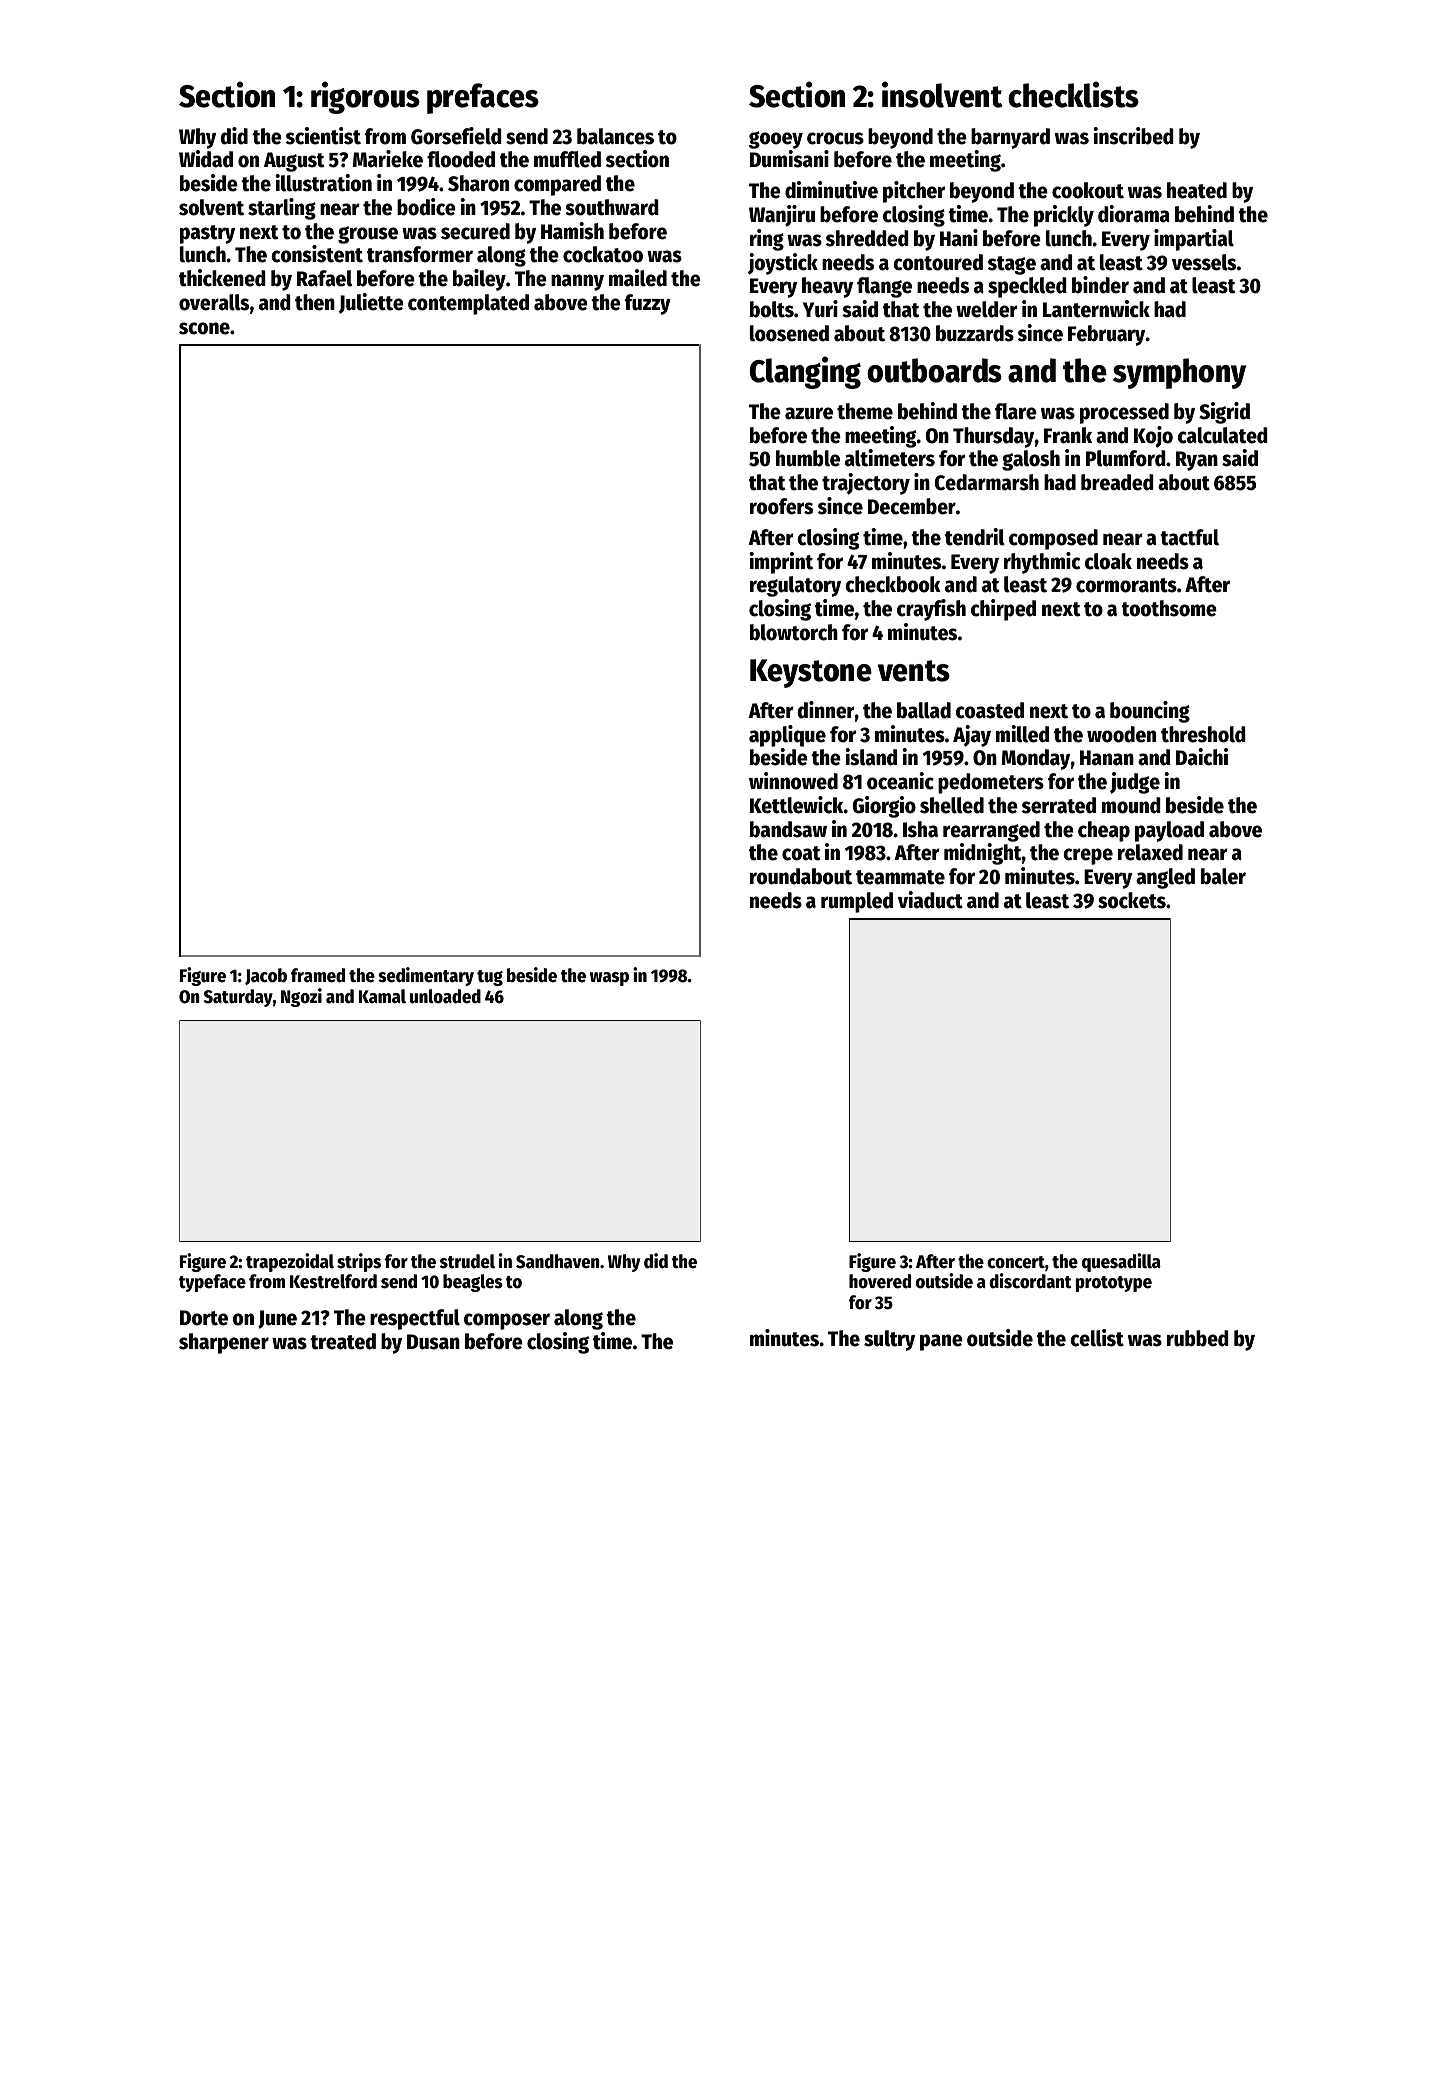 This image has height=2100, width=1450. Describe the element at coordinates (811, 673) in the image. I see `Keystone` at that location.
